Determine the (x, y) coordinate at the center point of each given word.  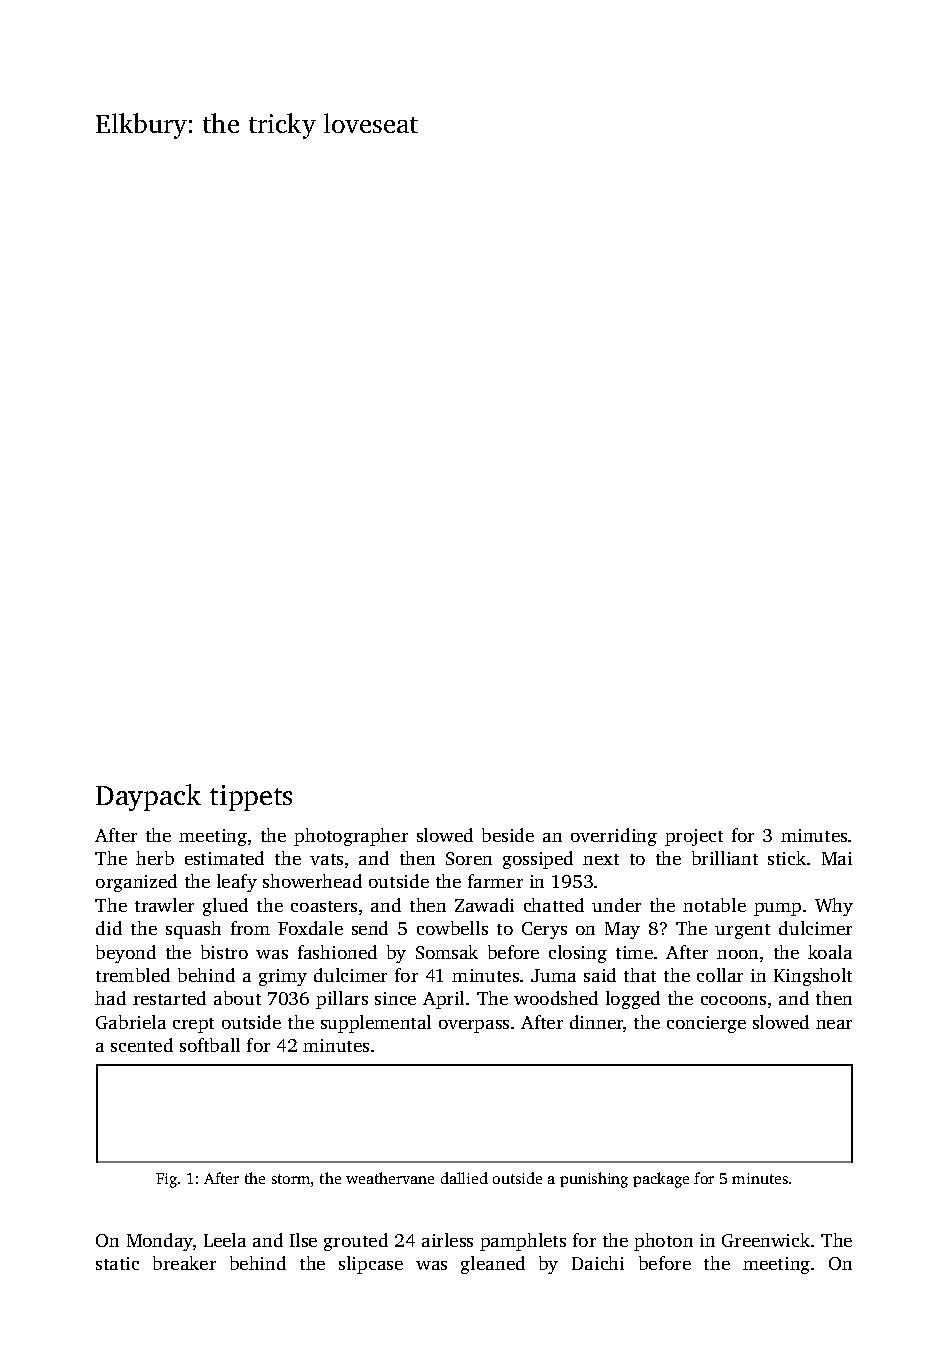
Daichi (598, 1263)
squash (193, 930)
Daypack (148, 797)
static (117, 1263)
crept (193, 1025)
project (694, 837)
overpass (474, 1026)
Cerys (544, 930)
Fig (166, 1180)
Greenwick (766, 1240)
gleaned (493, 1265)
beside (508, 835)
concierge (706, 1024)
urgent (742, 931)
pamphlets (523, 1242)
